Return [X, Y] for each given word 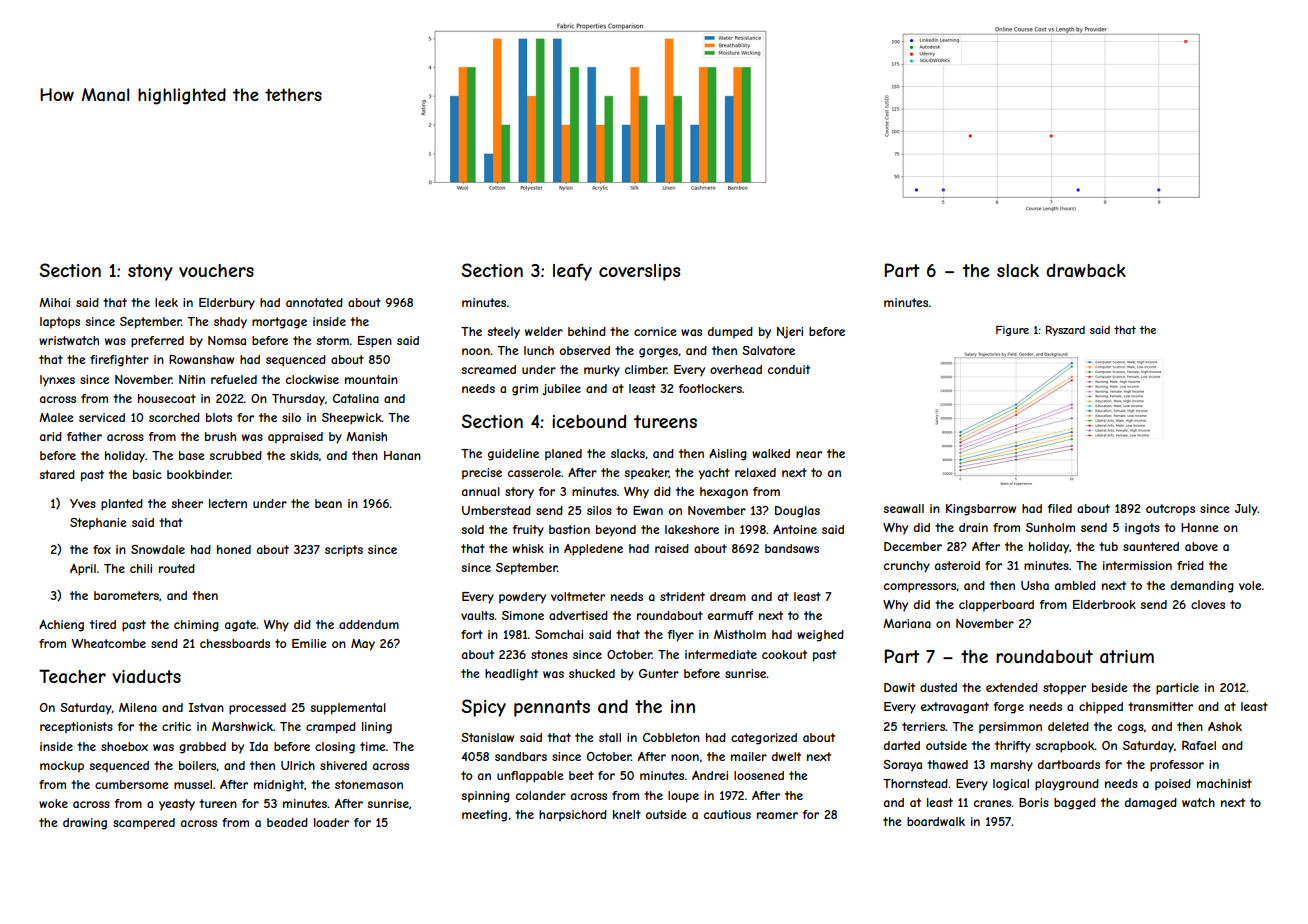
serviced [102, 417]
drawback [1086, 270]
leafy [572, 272]
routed [177, 568]
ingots [1142, 529]
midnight [279, 786]
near [809, 454]
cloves [1208, 604]
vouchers [216, 270]
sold [472, 529]
